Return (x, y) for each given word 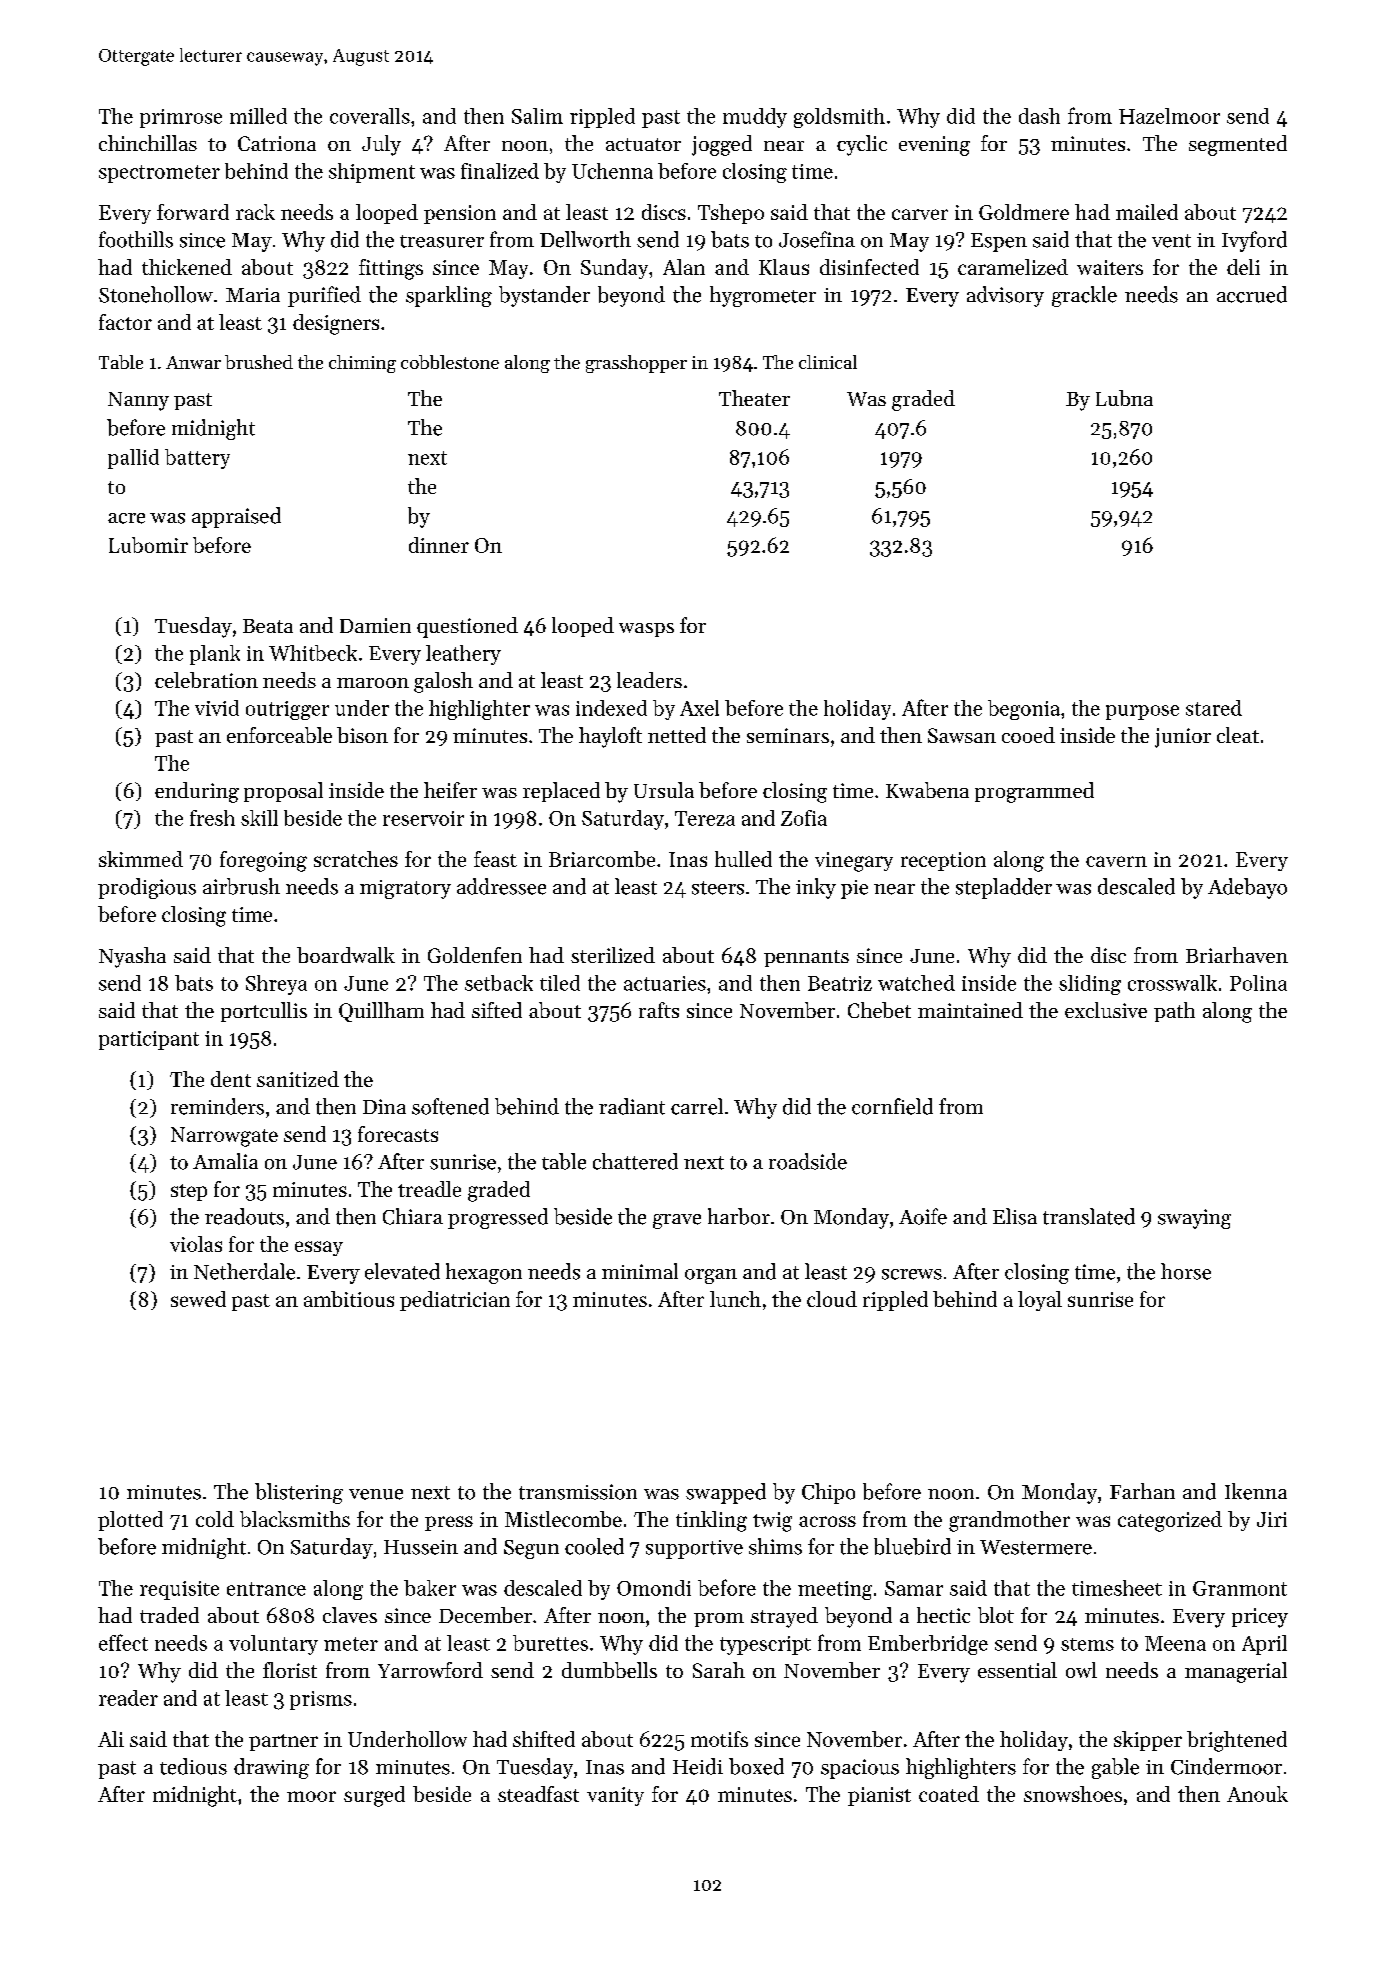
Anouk (1257, 1794)
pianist (879, 1796)
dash (1039, 116)
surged (374, 1796)
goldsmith (839, 118)
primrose (181, 118)
